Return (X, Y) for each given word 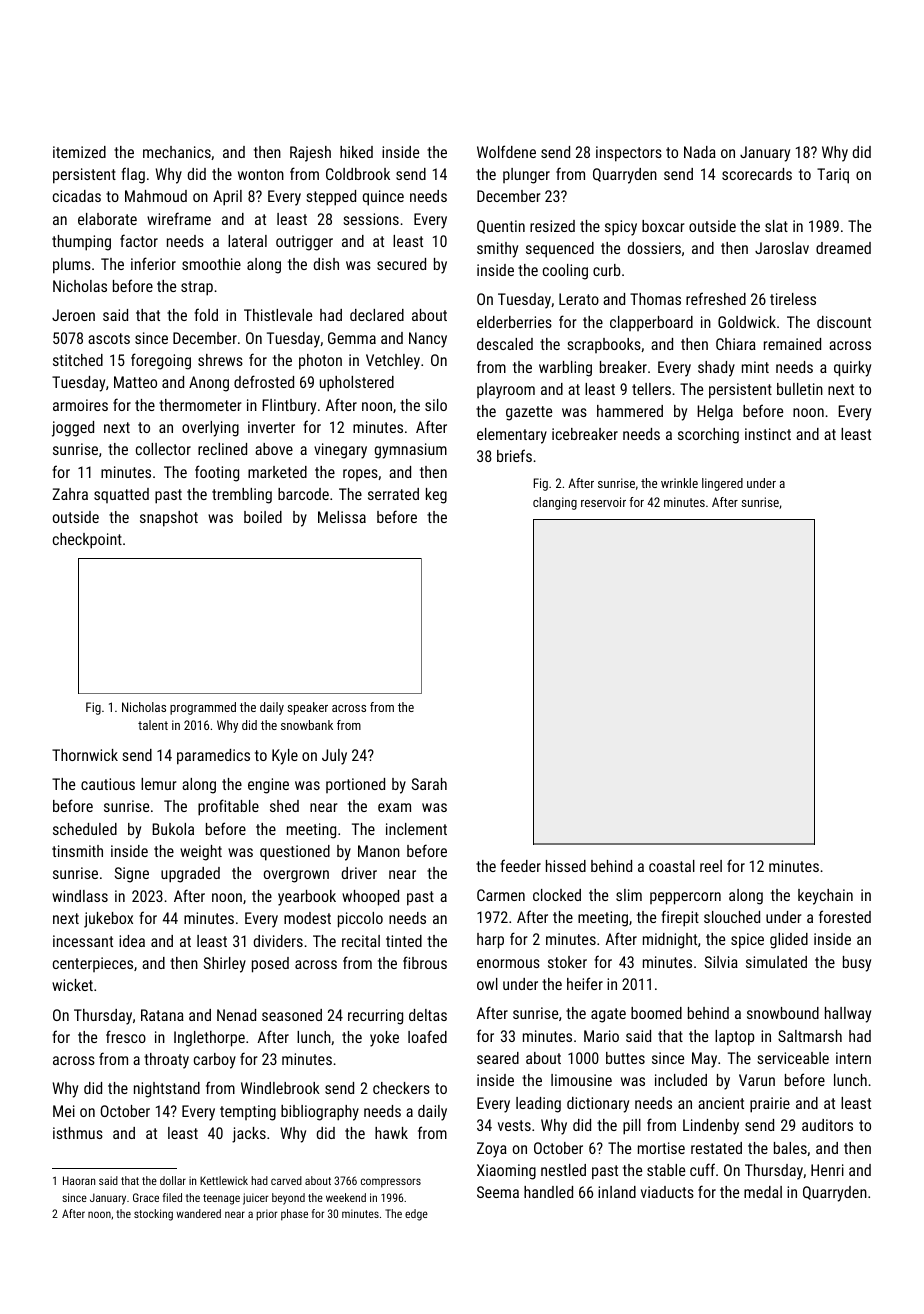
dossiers (654, 248)
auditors (827, 1125)
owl (487, 984)
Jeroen (73, 315)
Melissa (342, 517)
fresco (126, 1036)
